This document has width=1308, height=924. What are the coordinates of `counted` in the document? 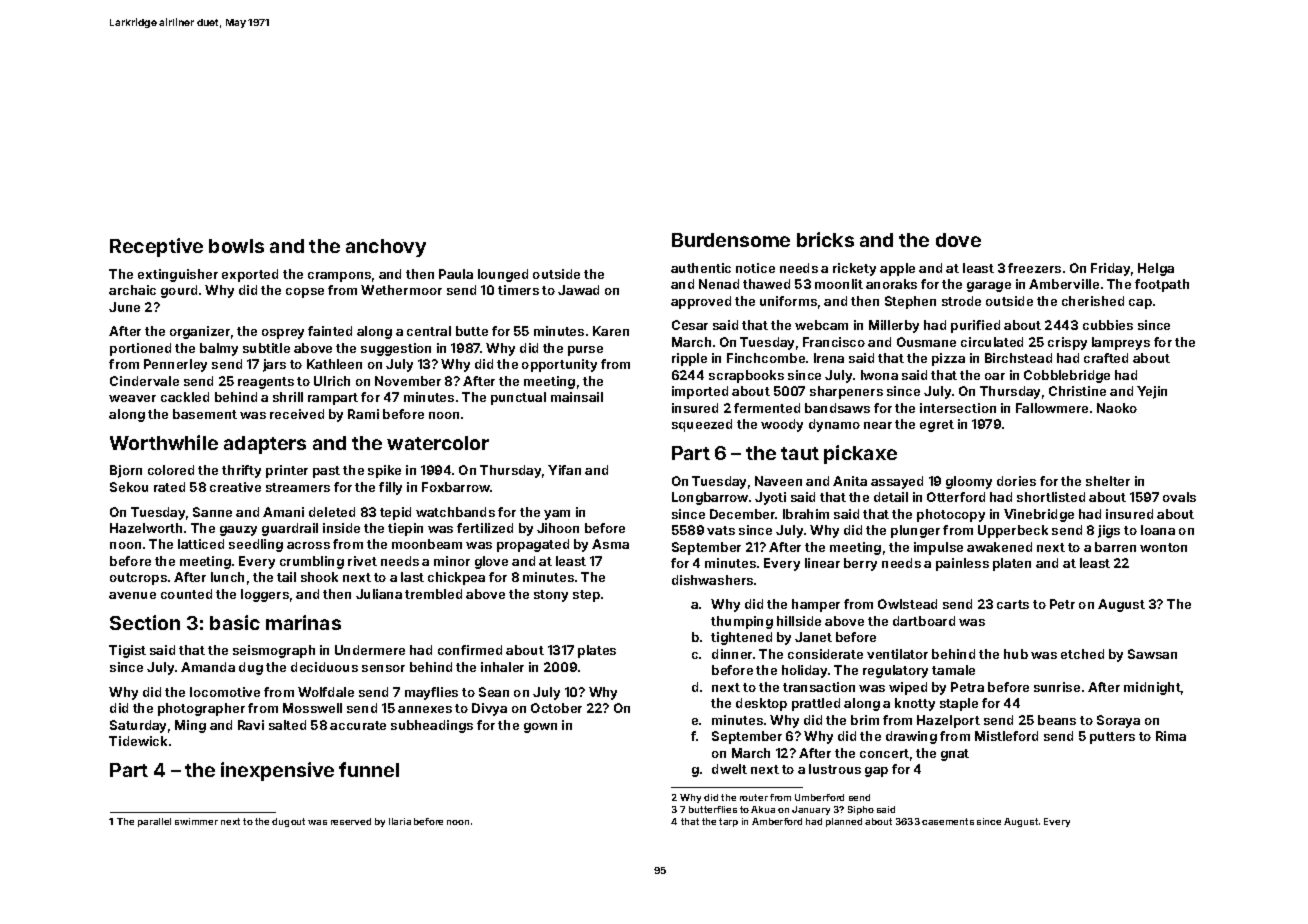 It's located at (186, 594).
